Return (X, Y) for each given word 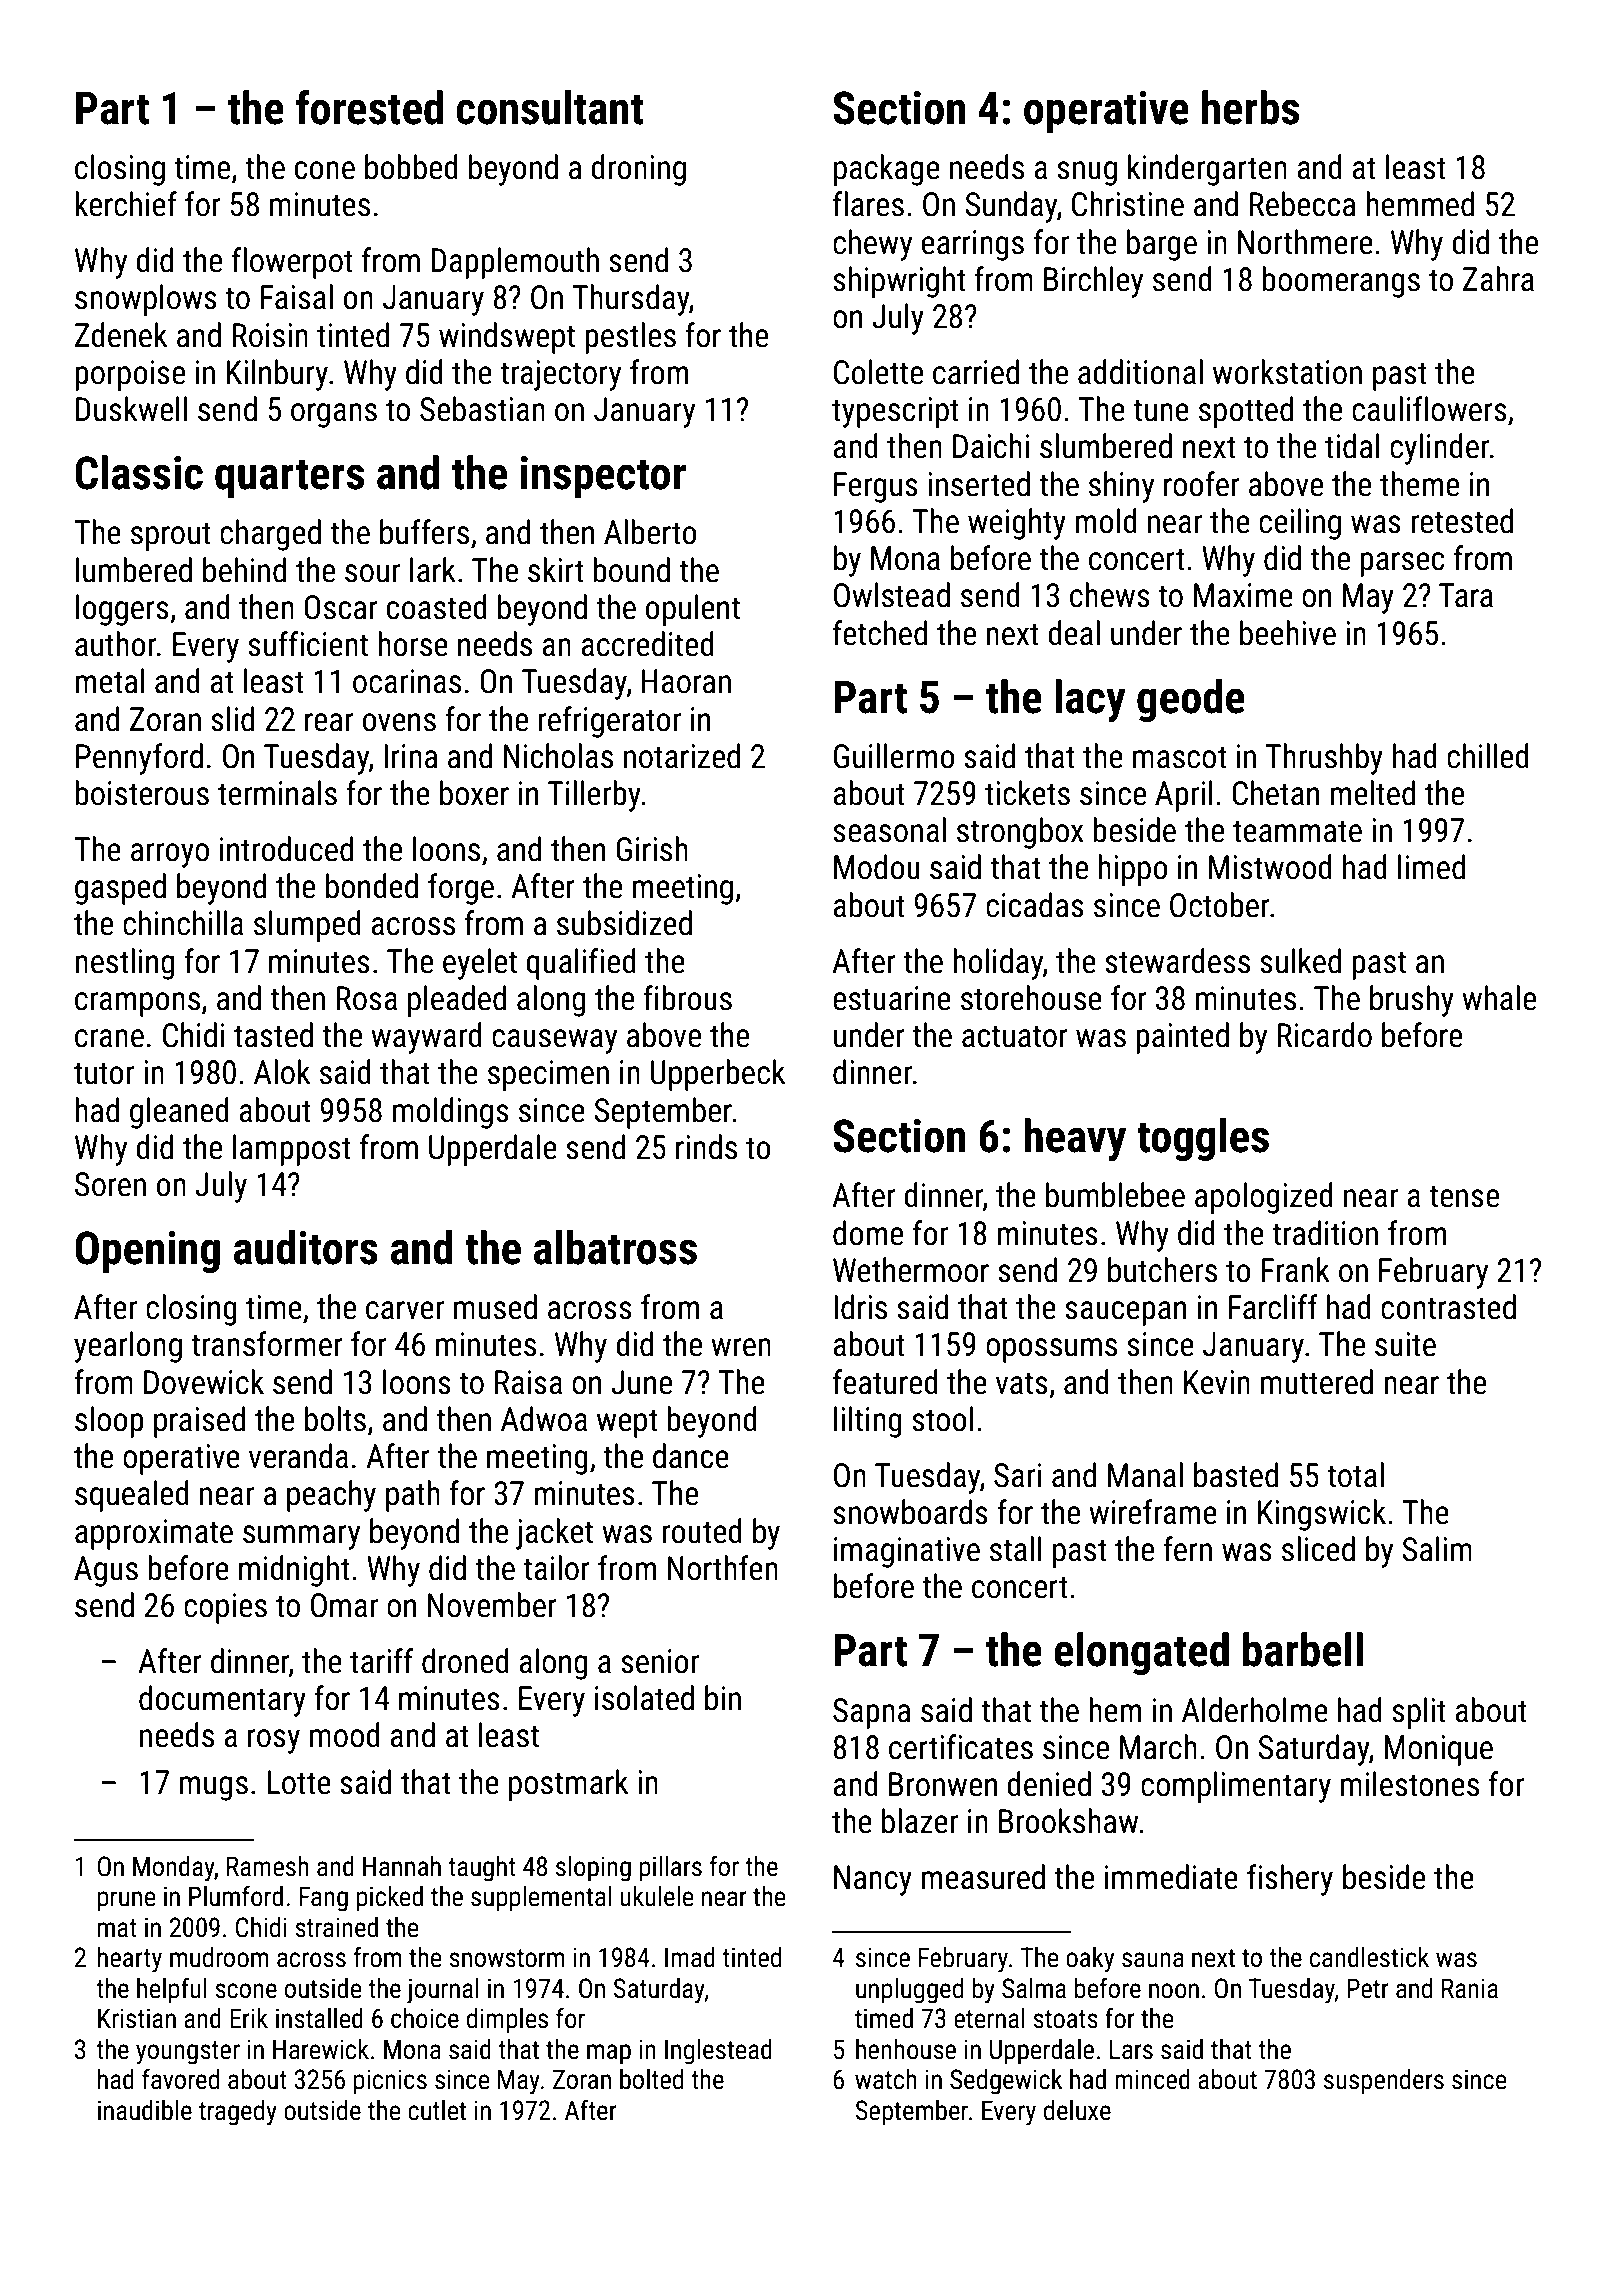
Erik (249, 2018)
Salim (1437, 1549)
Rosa (367, 998)
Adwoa (544, 1419)
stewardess (1177, 961)
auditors (306, 1247)
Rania (1470, 1988)
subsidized (624, 923)
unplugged (909, 1991)
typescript (895, 412)
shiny (1121, 487)
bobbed (411, 167)
